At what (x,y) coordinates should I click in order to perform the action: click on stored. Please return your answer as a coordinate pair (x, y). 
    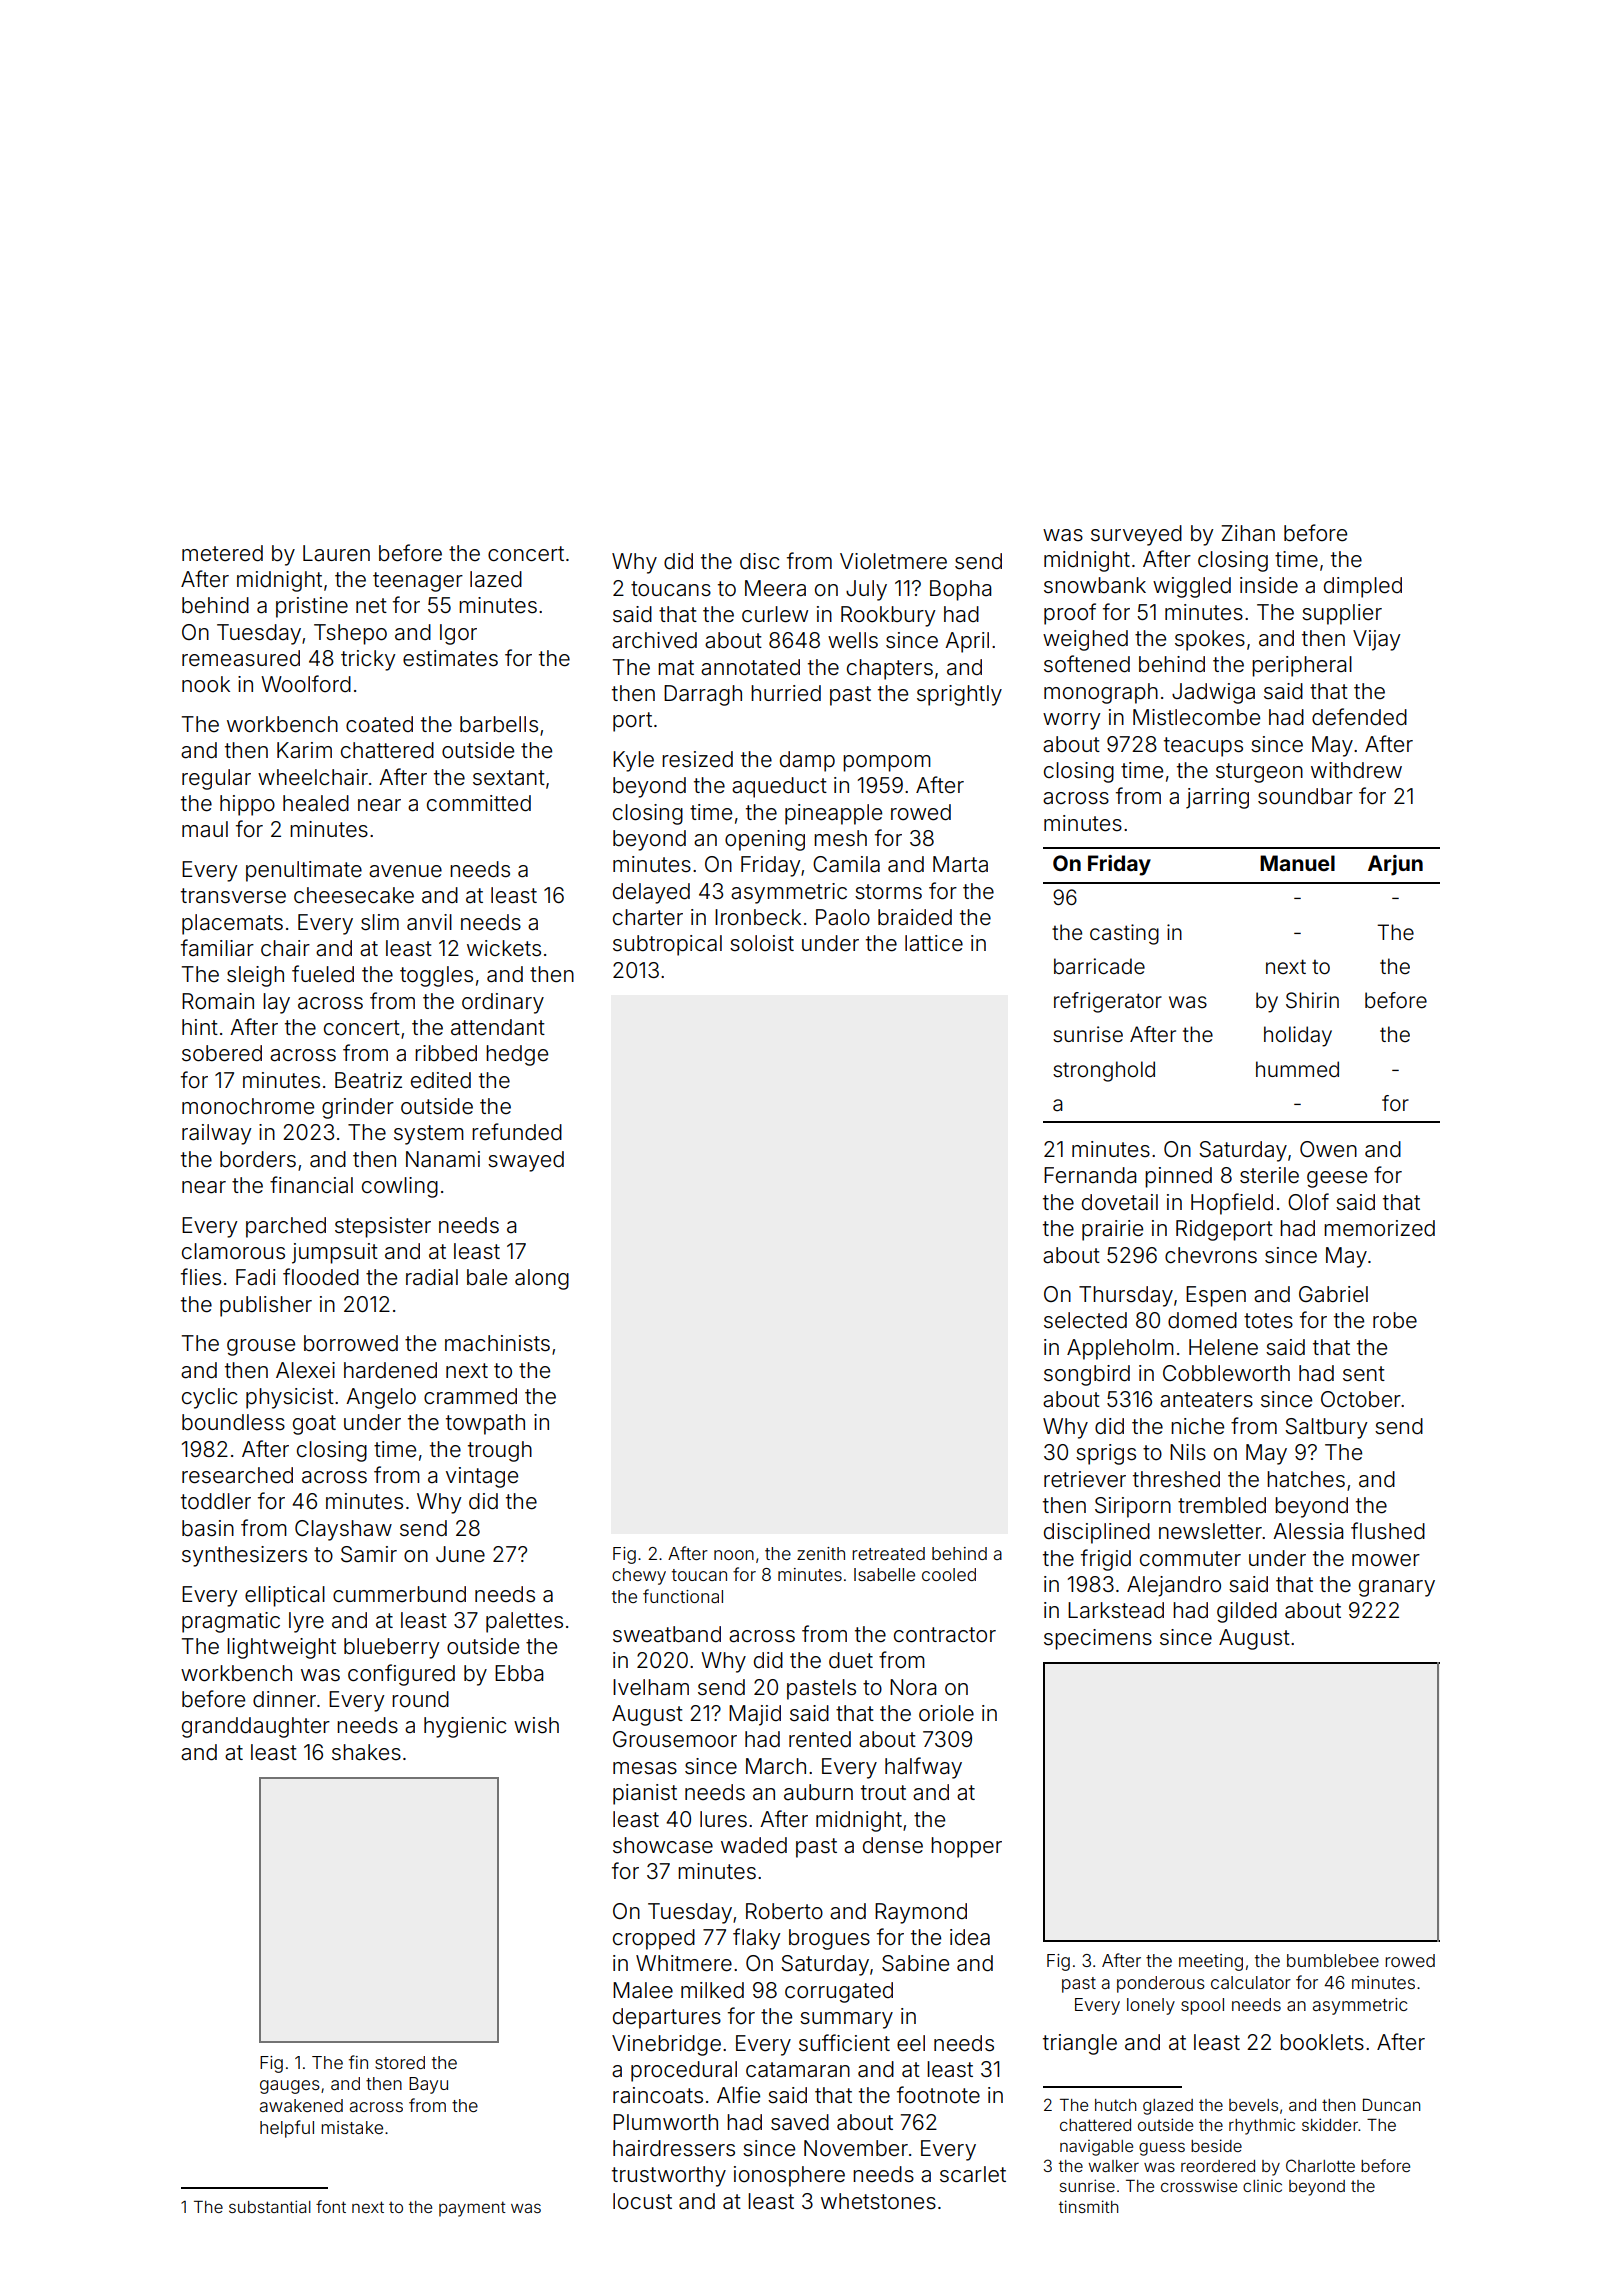
    Looking at the image, I should click on (400, 2062).
